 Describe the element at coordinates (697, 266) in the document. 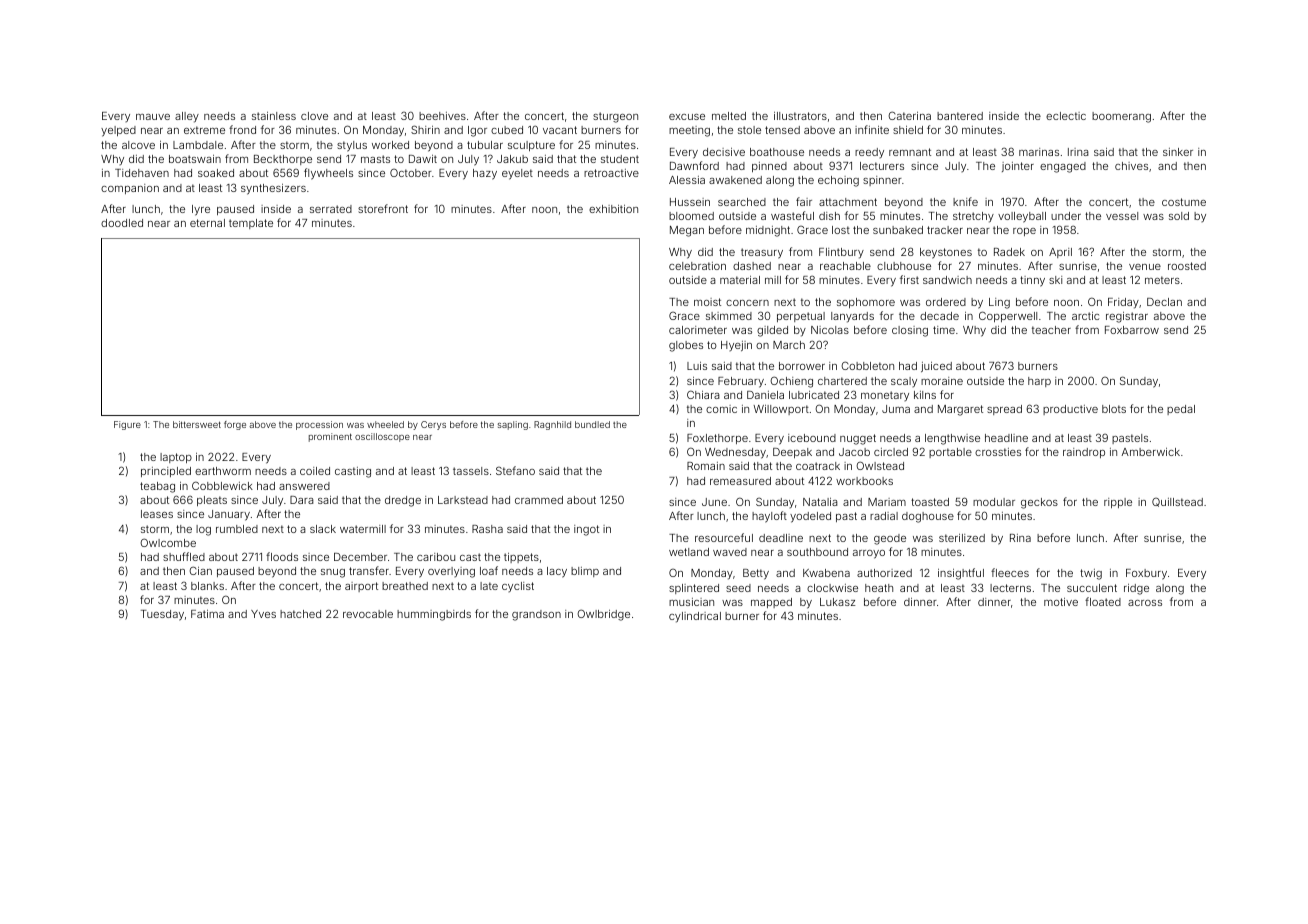

I see `celebration` at that location.
